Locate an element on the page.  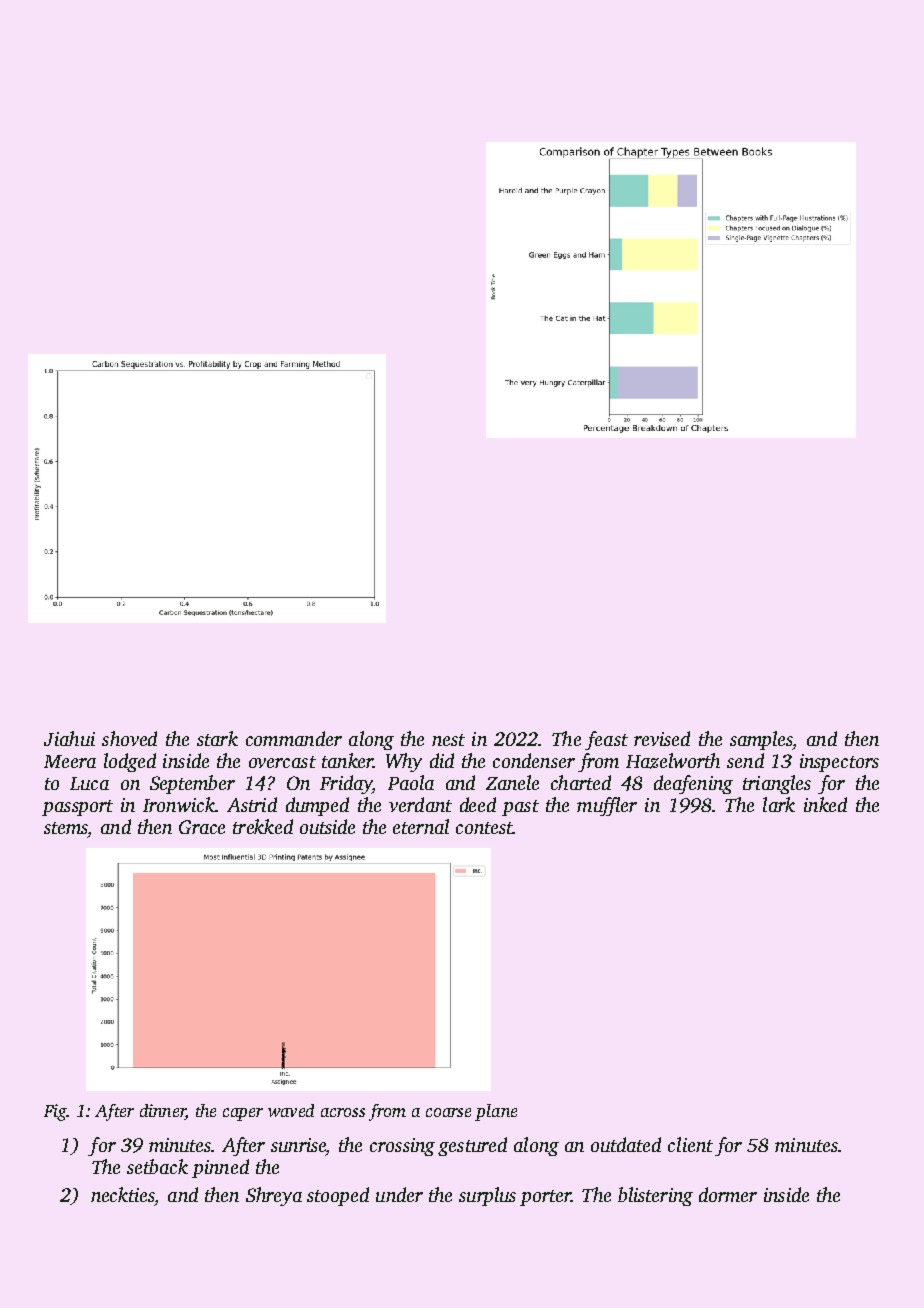
neckties is located at coordinates (123, 1194).
